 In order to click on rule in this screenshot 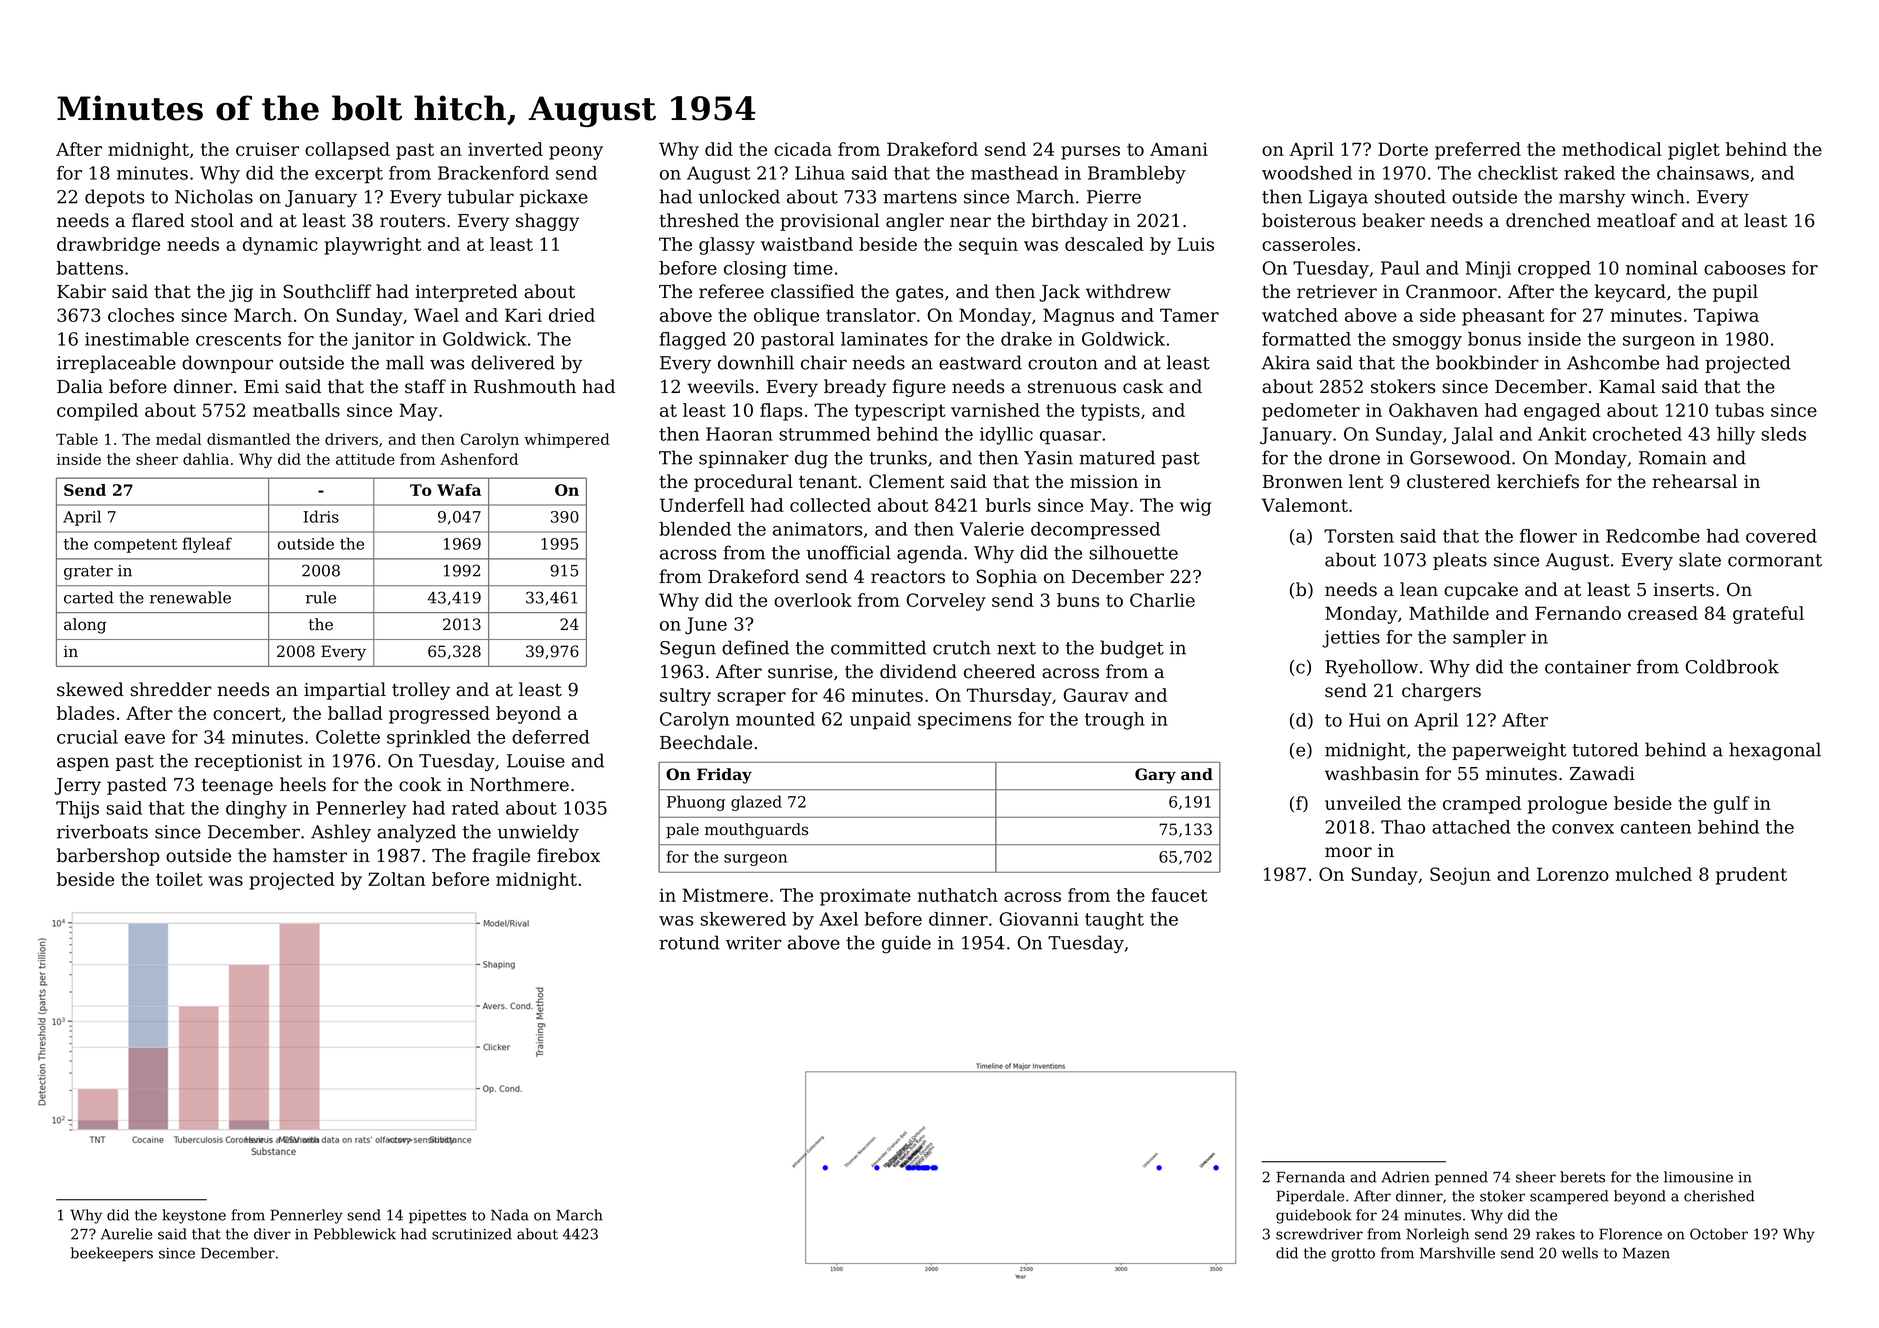, I will do `click(321, 597)`.
